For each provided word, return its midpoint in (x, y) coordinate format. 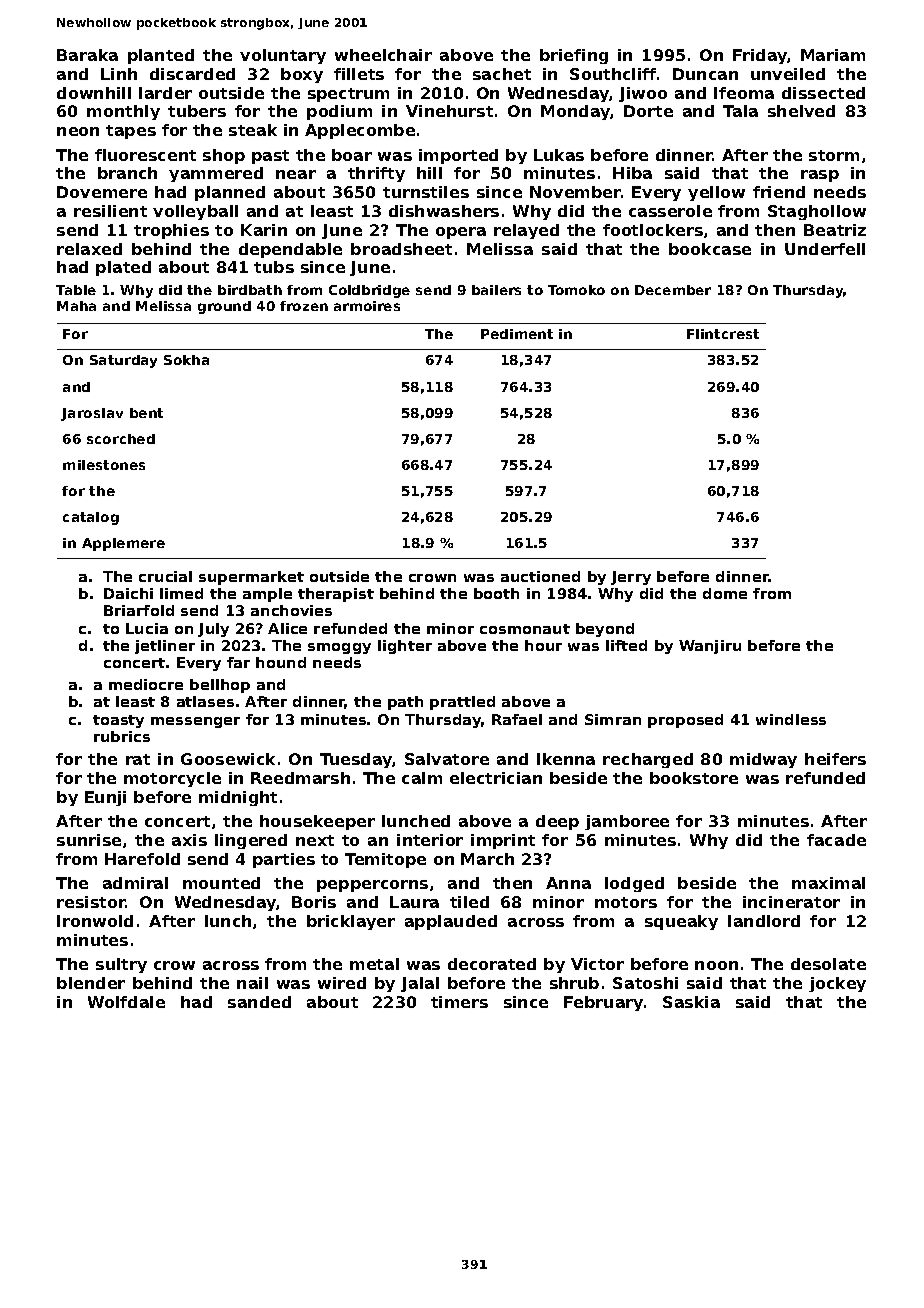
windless (791, 719)
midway (763, 760)
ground (224, 307)
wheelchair (383, 55)
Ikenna (566, 759)
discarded (192, 74)
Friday (760, 56)
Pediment (517, 334)
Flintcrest (723, 334)
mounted (221, 883)
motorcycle (172, 779)
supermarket (251, 578)
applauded (451, 922)
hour (543, 645)
